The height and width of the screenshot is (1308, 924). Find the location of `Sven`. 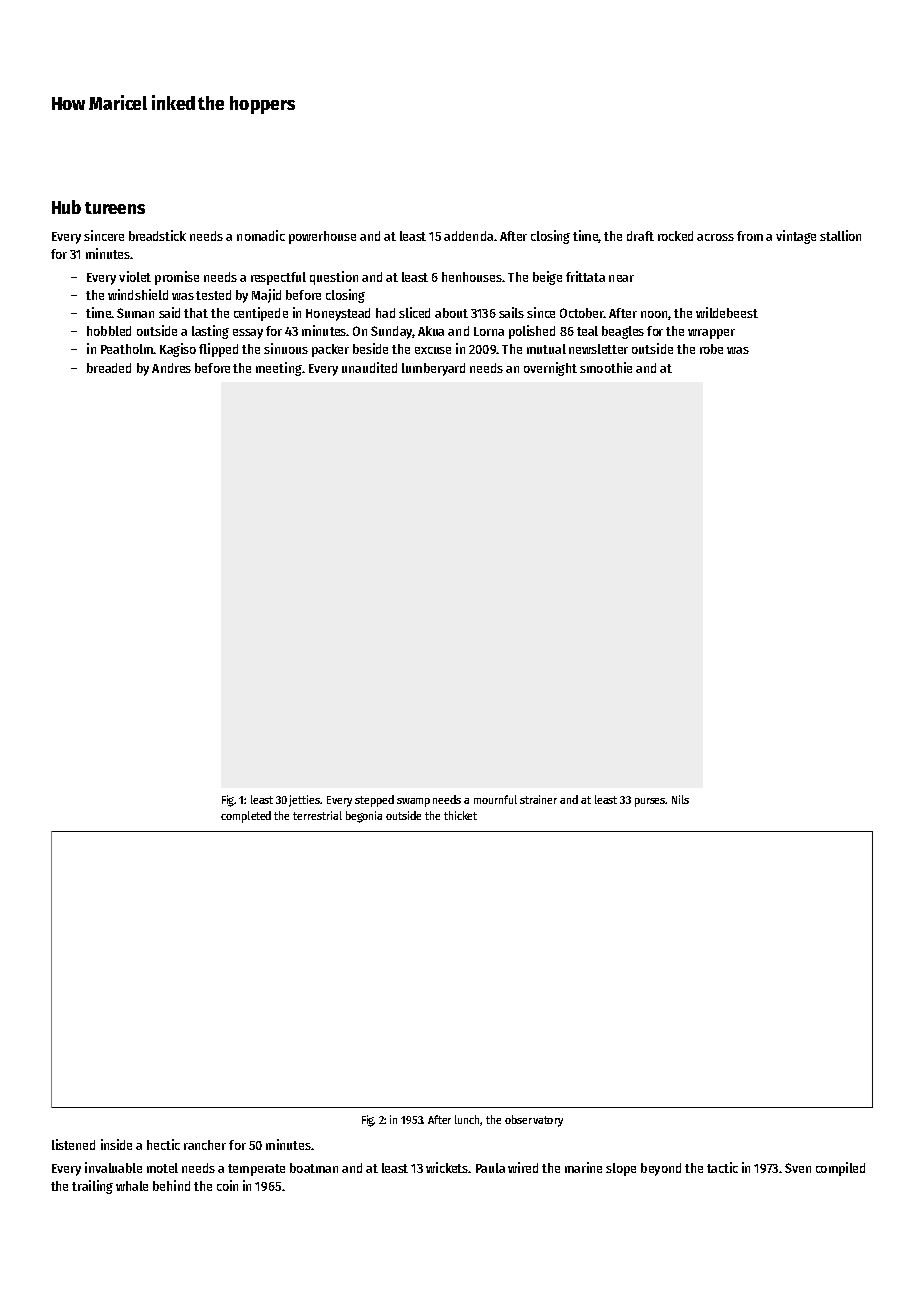

Sven is located at coordinates (798, 1168).
